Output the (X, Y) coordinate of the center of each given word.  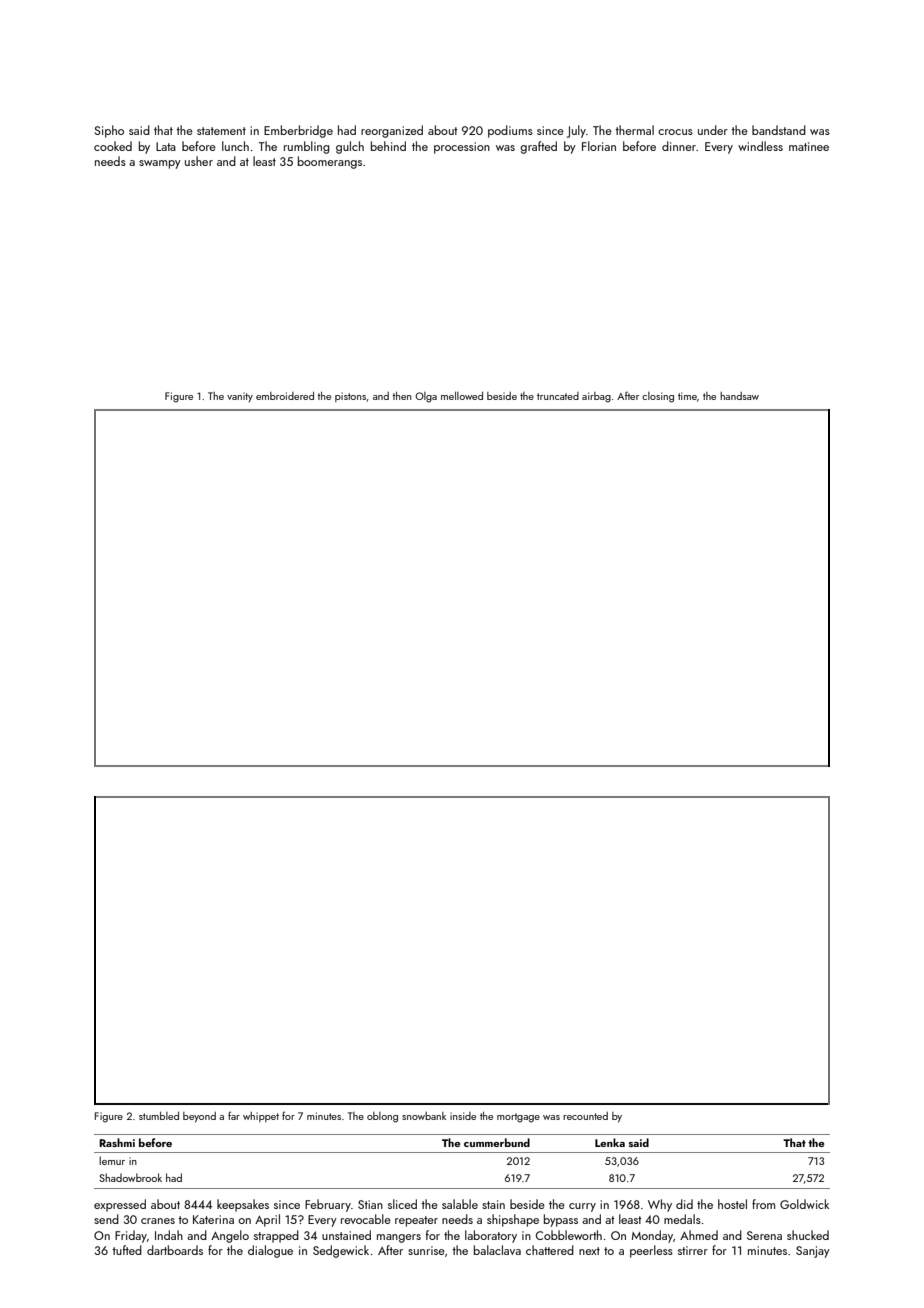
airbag (596, 397)
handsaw (739, 396)
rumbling (307, 147)
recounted (585, 1116)
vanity (240, 397)
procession (462, 148)
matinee (809, 146)
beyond (199, 1117)
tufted (127, 1250)
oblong (382, 1117)
